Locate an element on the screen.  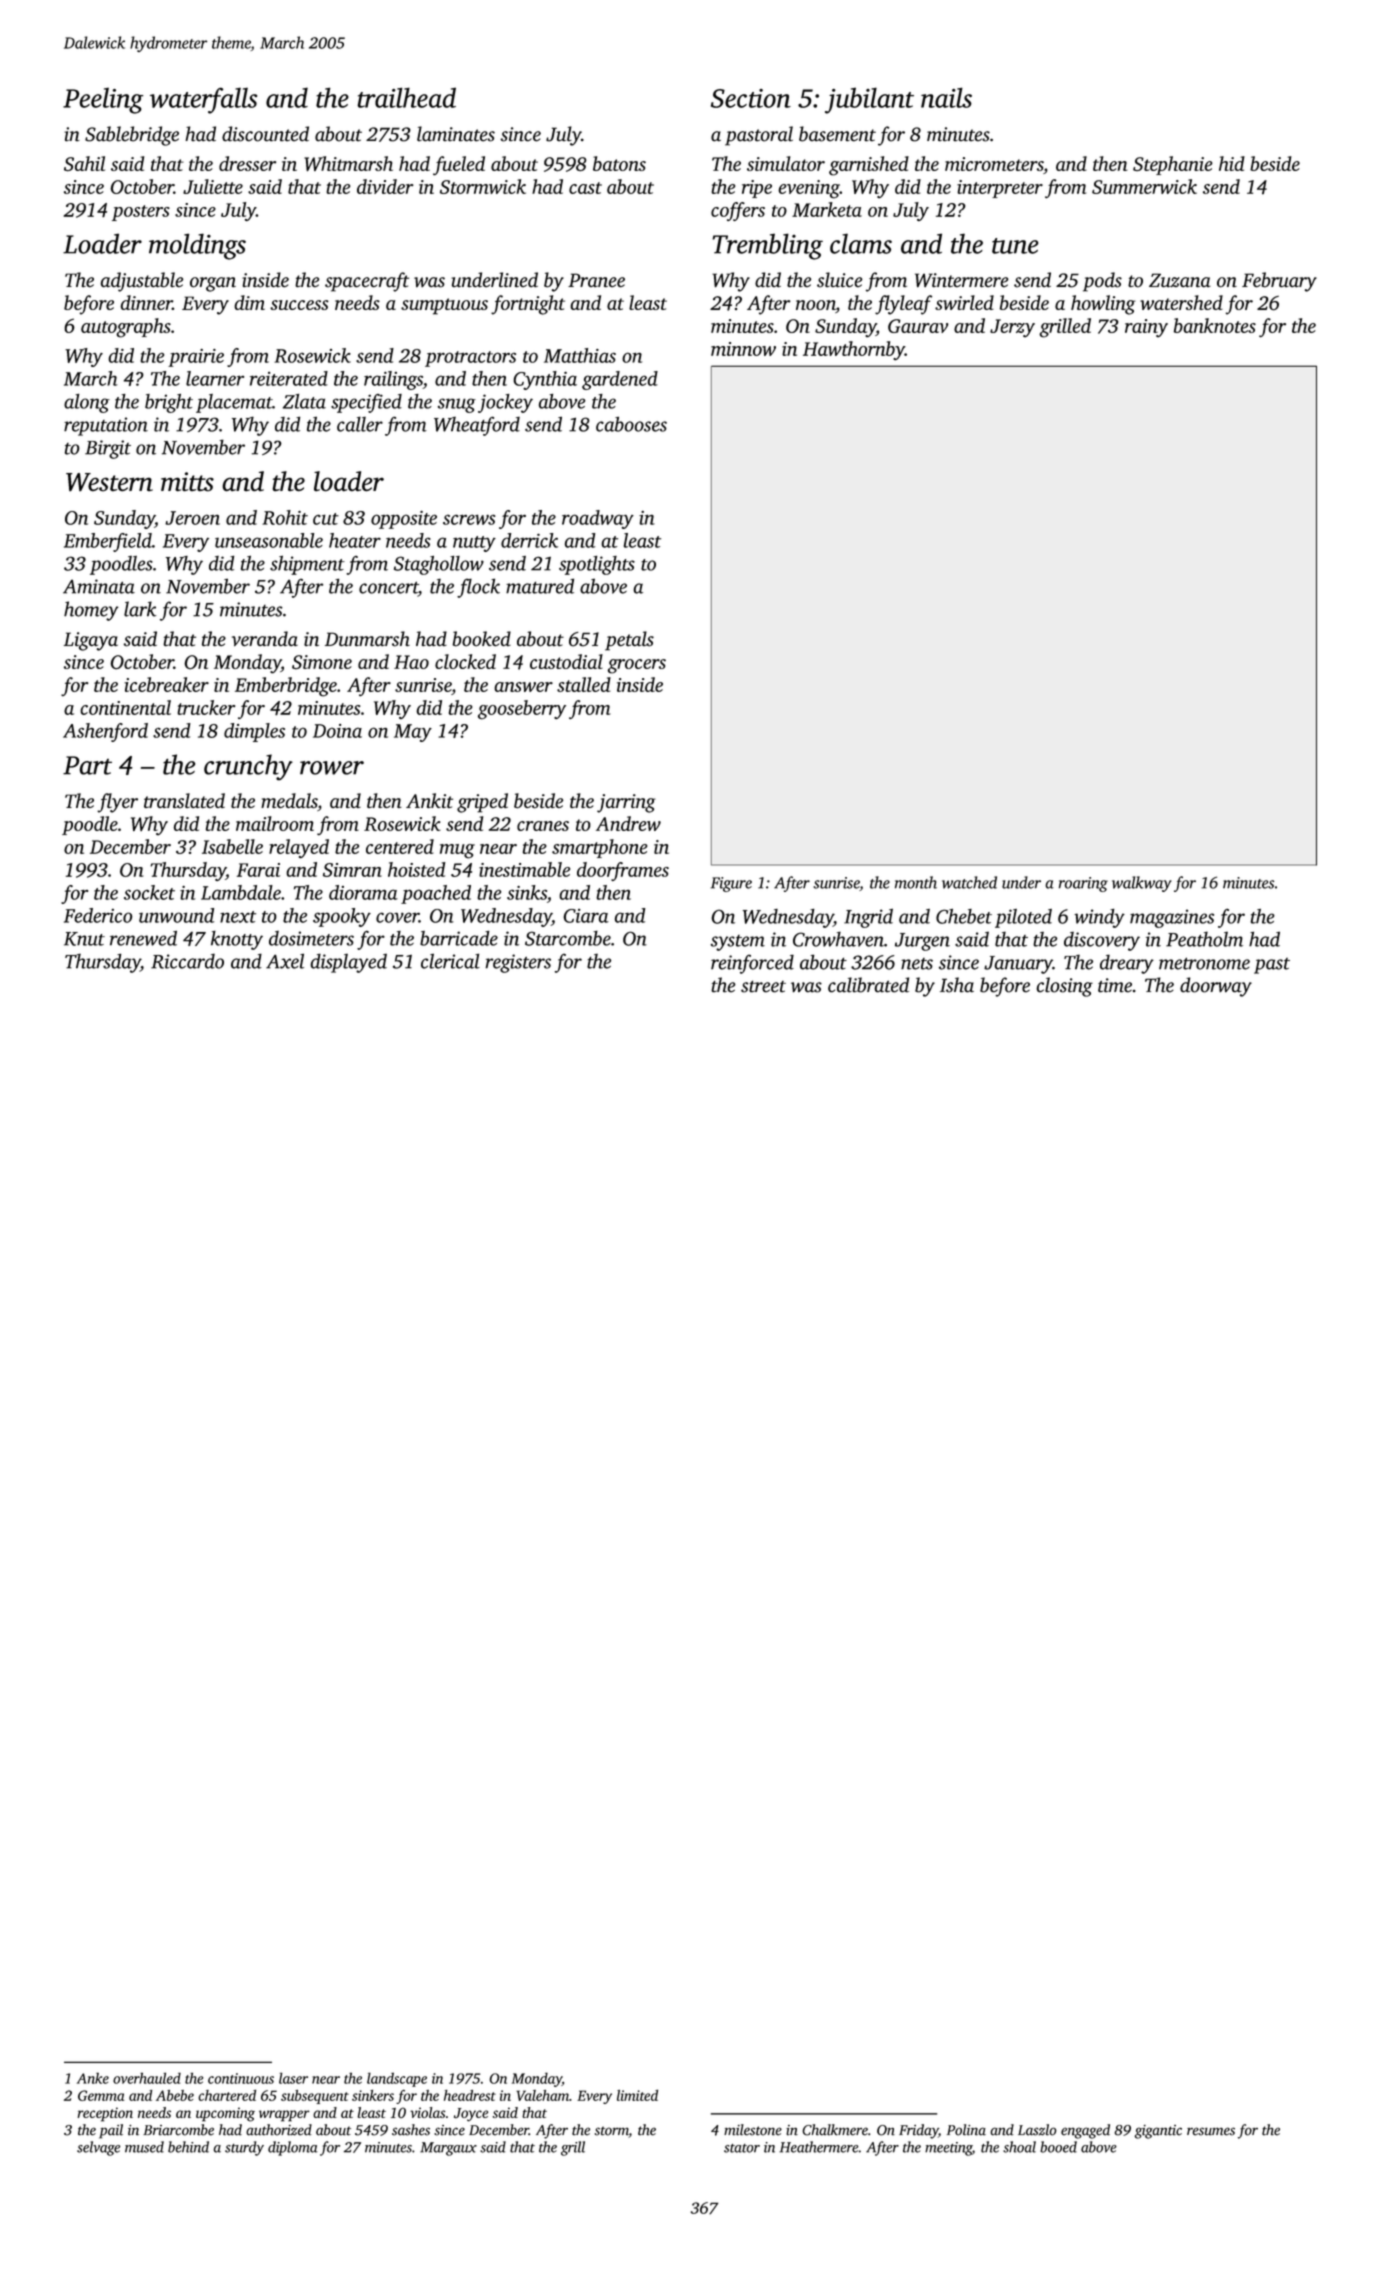
selvage is located at coordinates (98, 2148).
